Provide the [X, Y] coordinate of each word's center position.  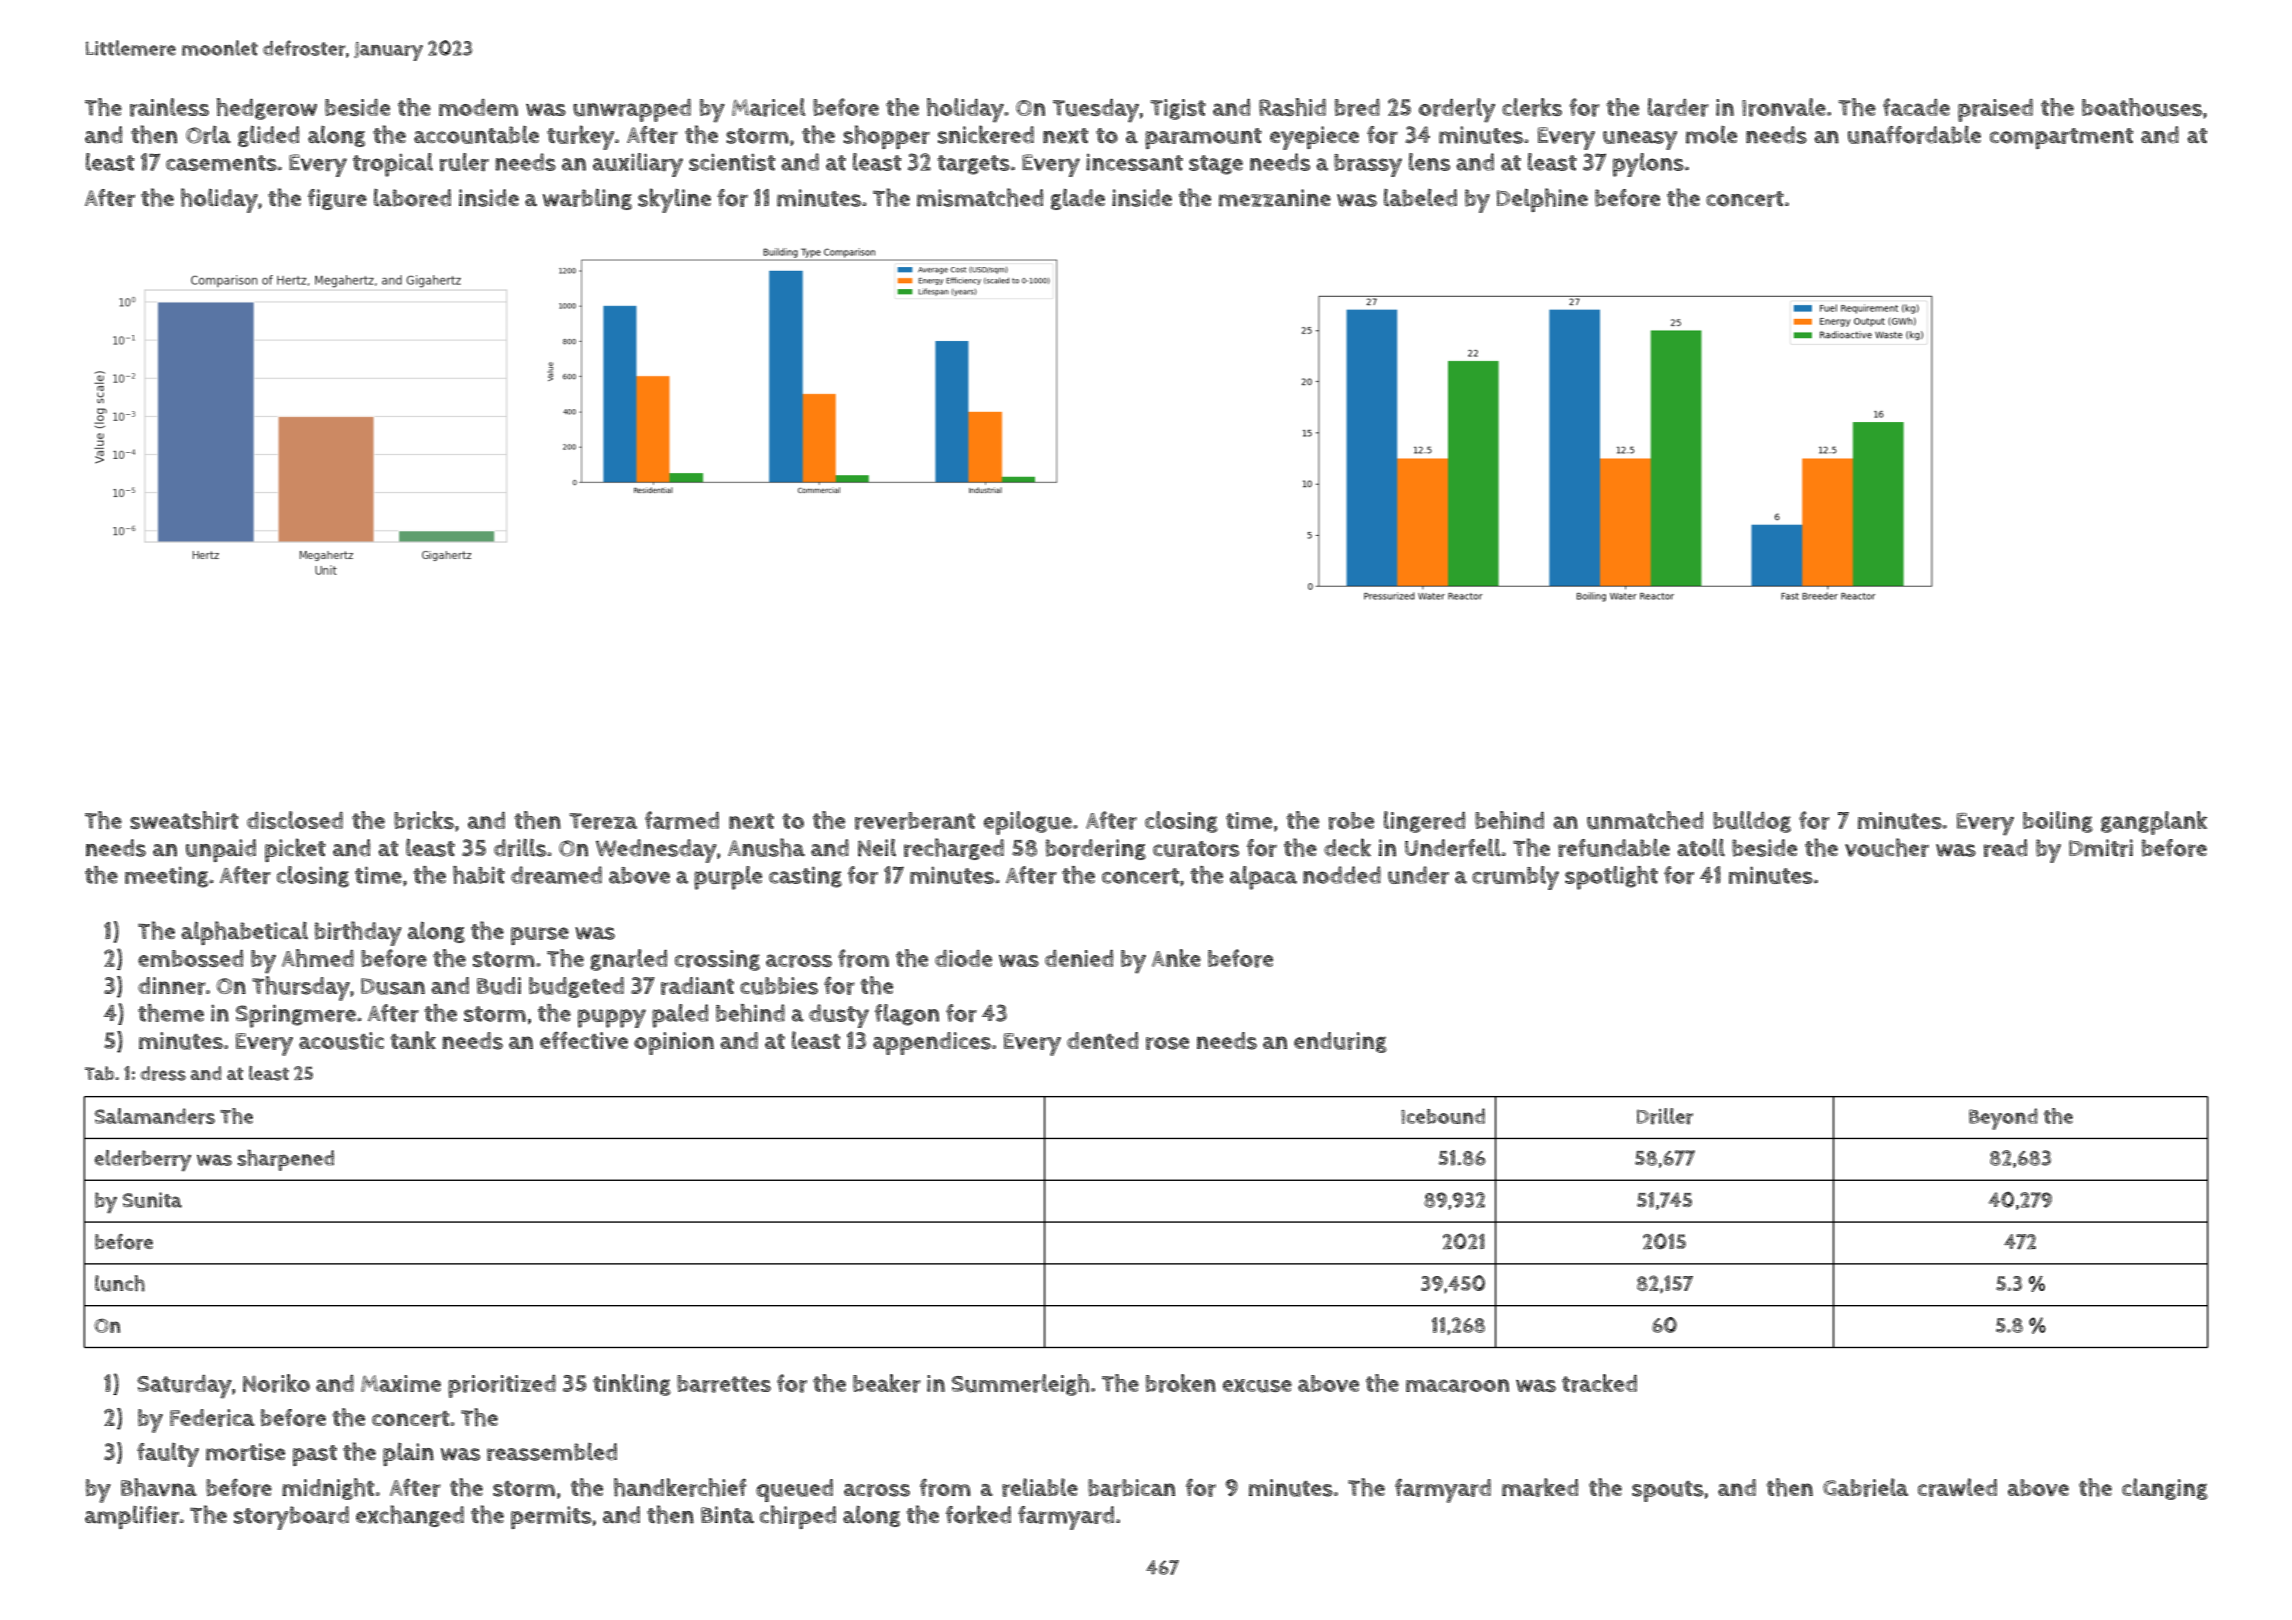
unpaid [221, 850]
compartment [2061, 138]
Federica [212, 1418]
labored [412, 198]
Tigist [1178, 109]
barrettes [724, 1384]
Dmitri [2101, 848]
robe [1351, 821]
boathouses [2142, 107]
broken [1181, 1383]
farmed [682, 820]
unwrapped [632, 110]
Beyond [2003, 1119]
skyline [674, 200]
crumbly [1515, 878]
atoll [1701, 847]
